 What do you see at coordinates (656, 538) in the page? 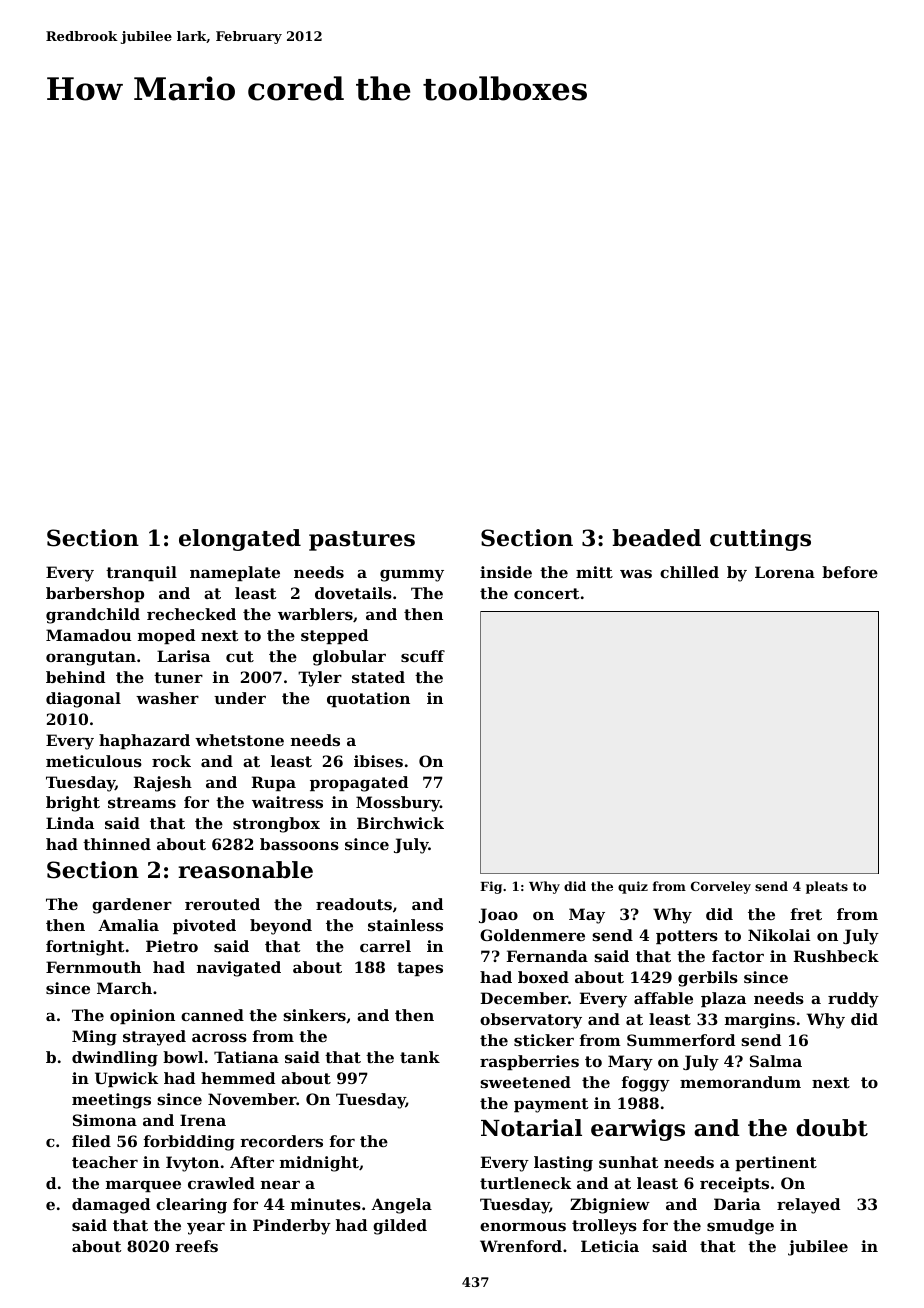
I see `beaded` at bounding box center [656, 538].
